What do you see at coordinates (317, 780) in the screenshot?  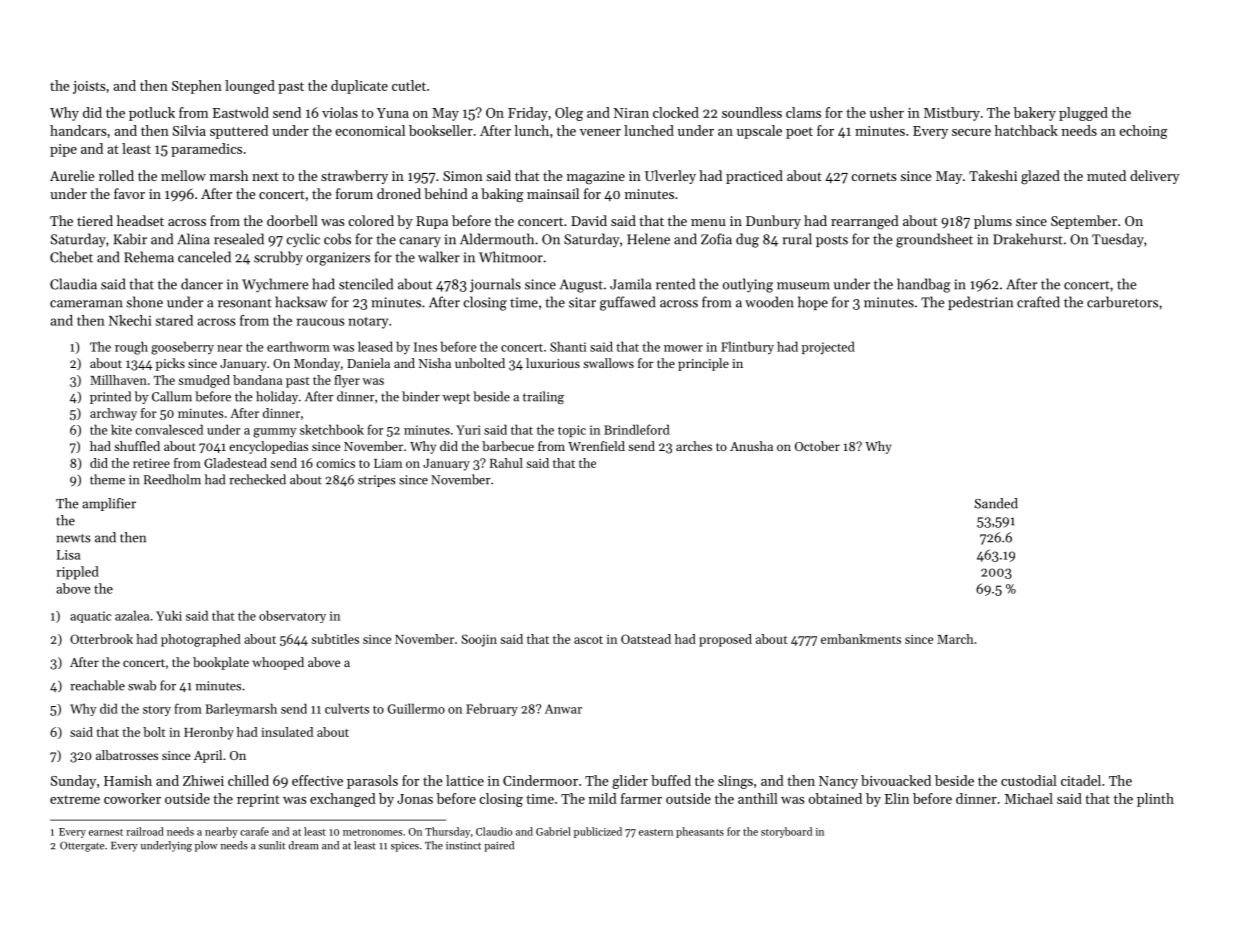 I see `effective` at bounding box center [317, 780].
